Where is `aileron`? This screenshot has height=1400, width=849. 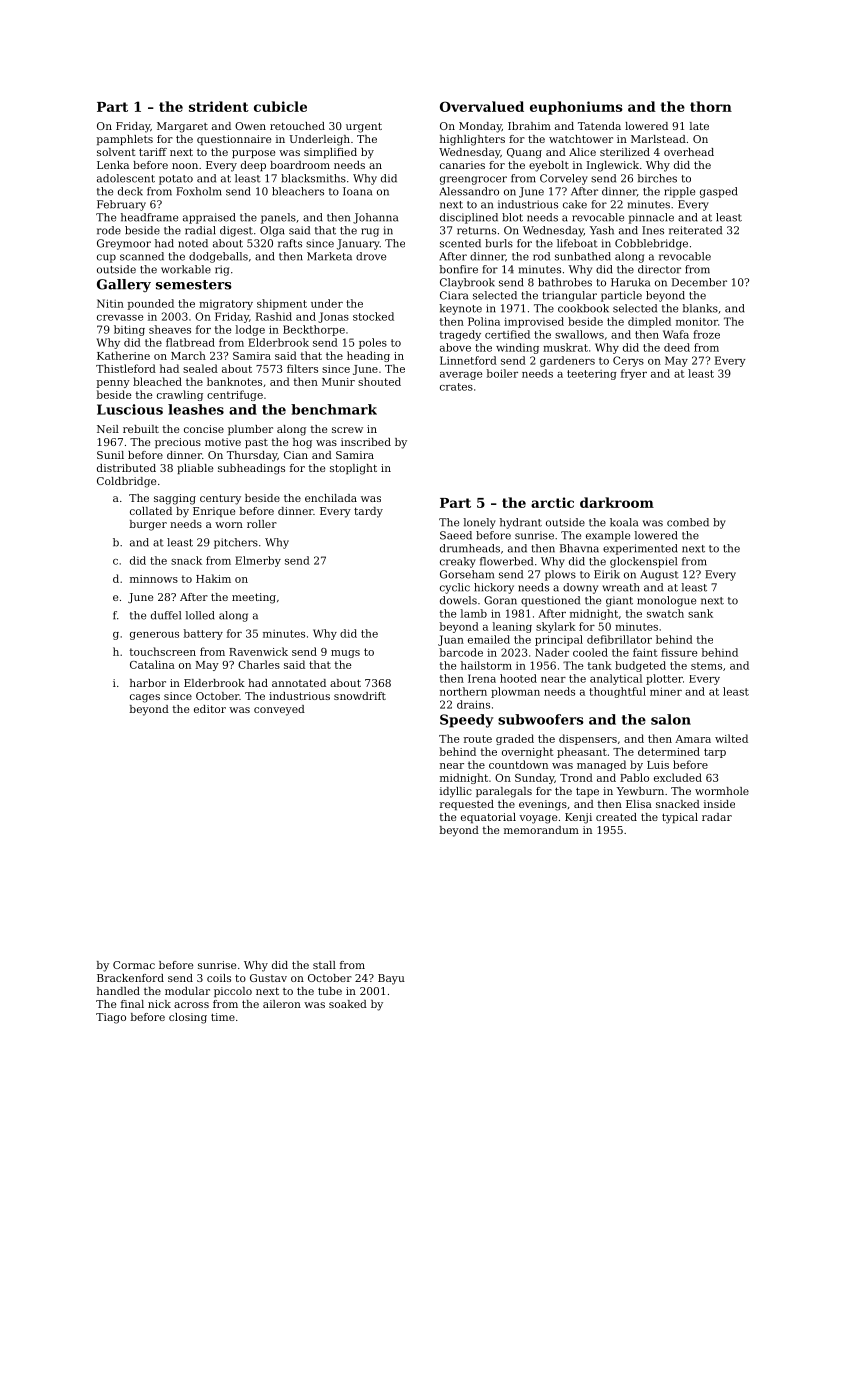 aileron is located at coordinates (282, 1004).
